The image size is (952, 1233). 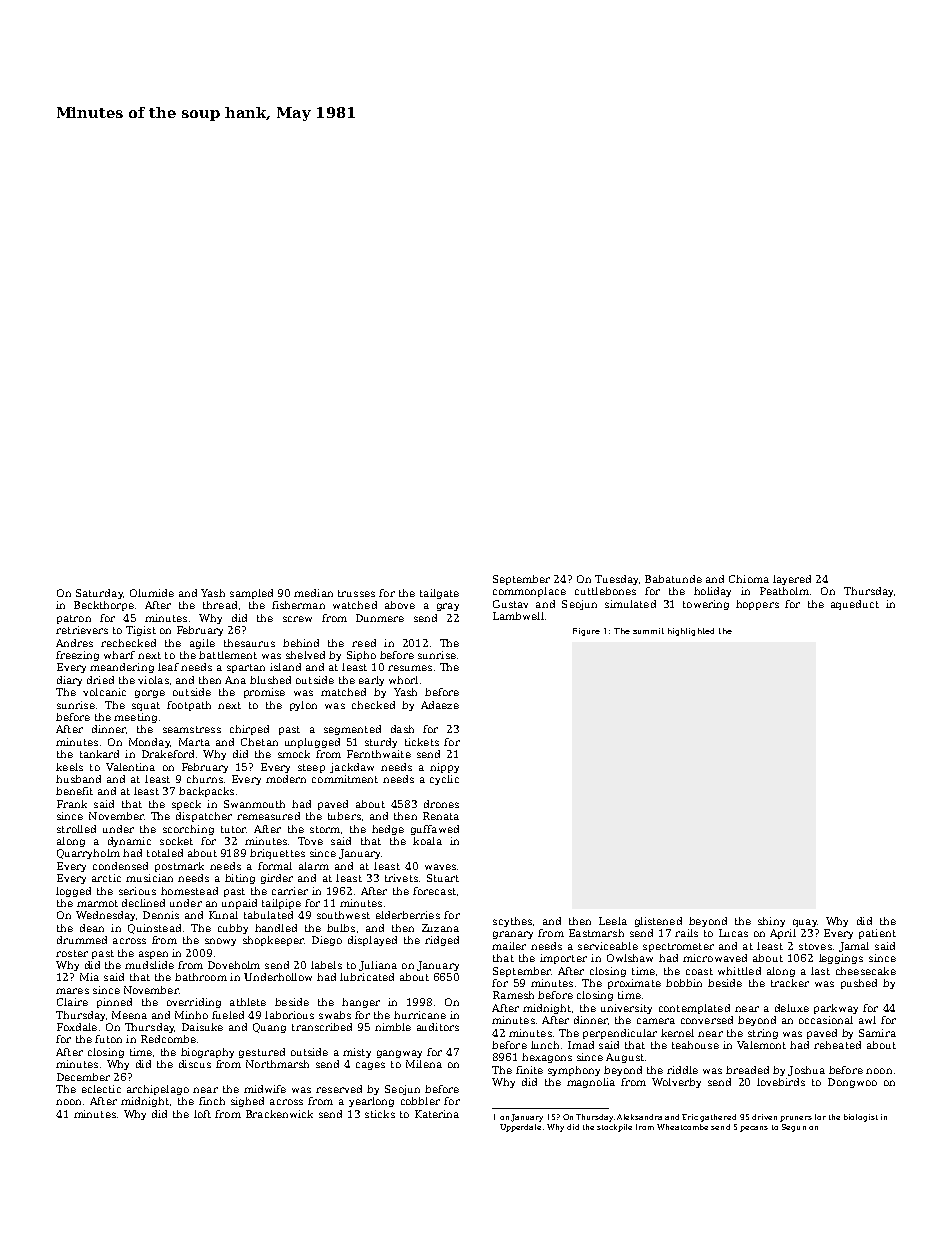 What do you see at coordinates (691, 632) in the document?
I see `highlighted` at bounding box center [691, 632].
